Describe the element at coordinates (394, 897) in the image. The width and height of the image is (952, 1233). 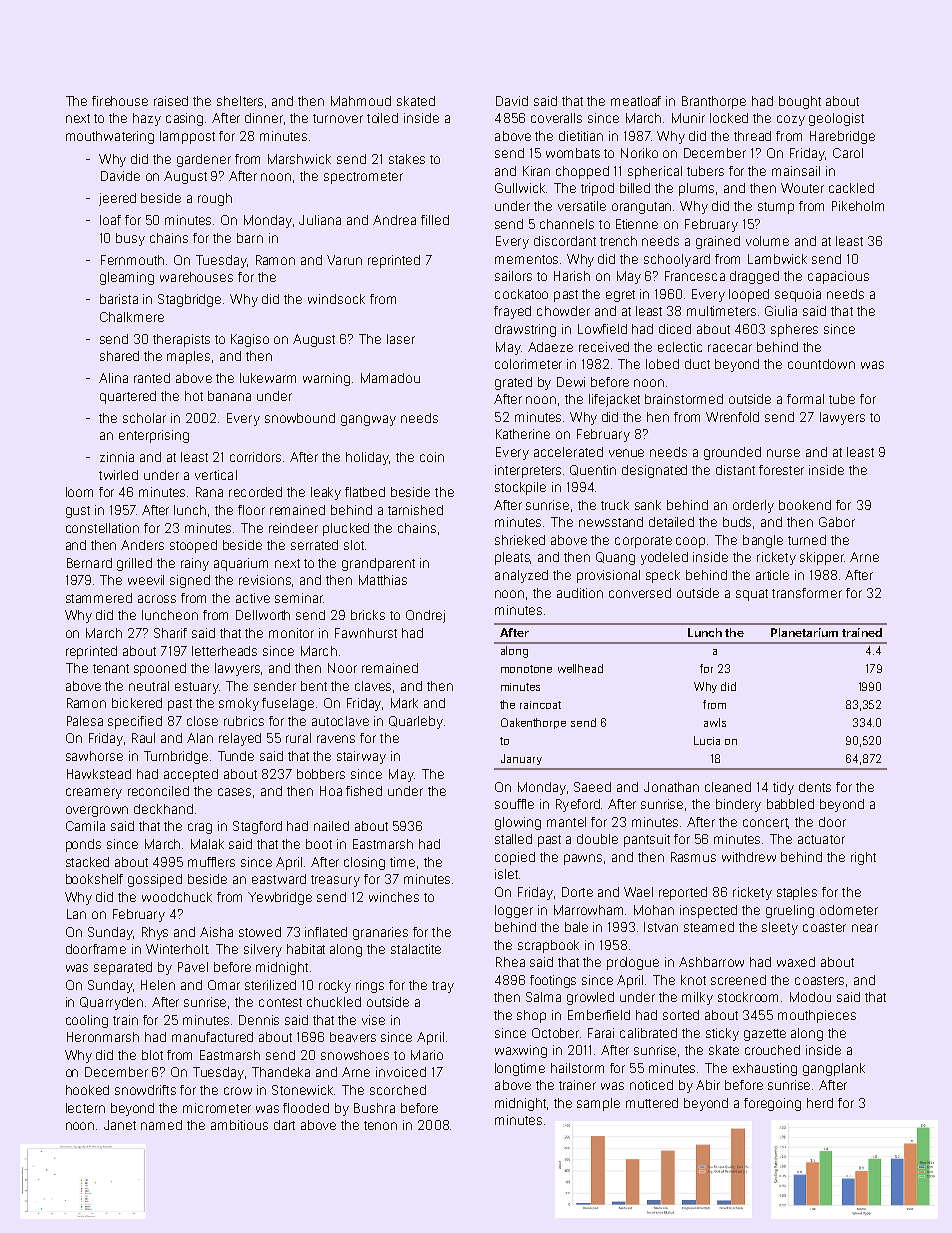
I see `winches` at that location.
